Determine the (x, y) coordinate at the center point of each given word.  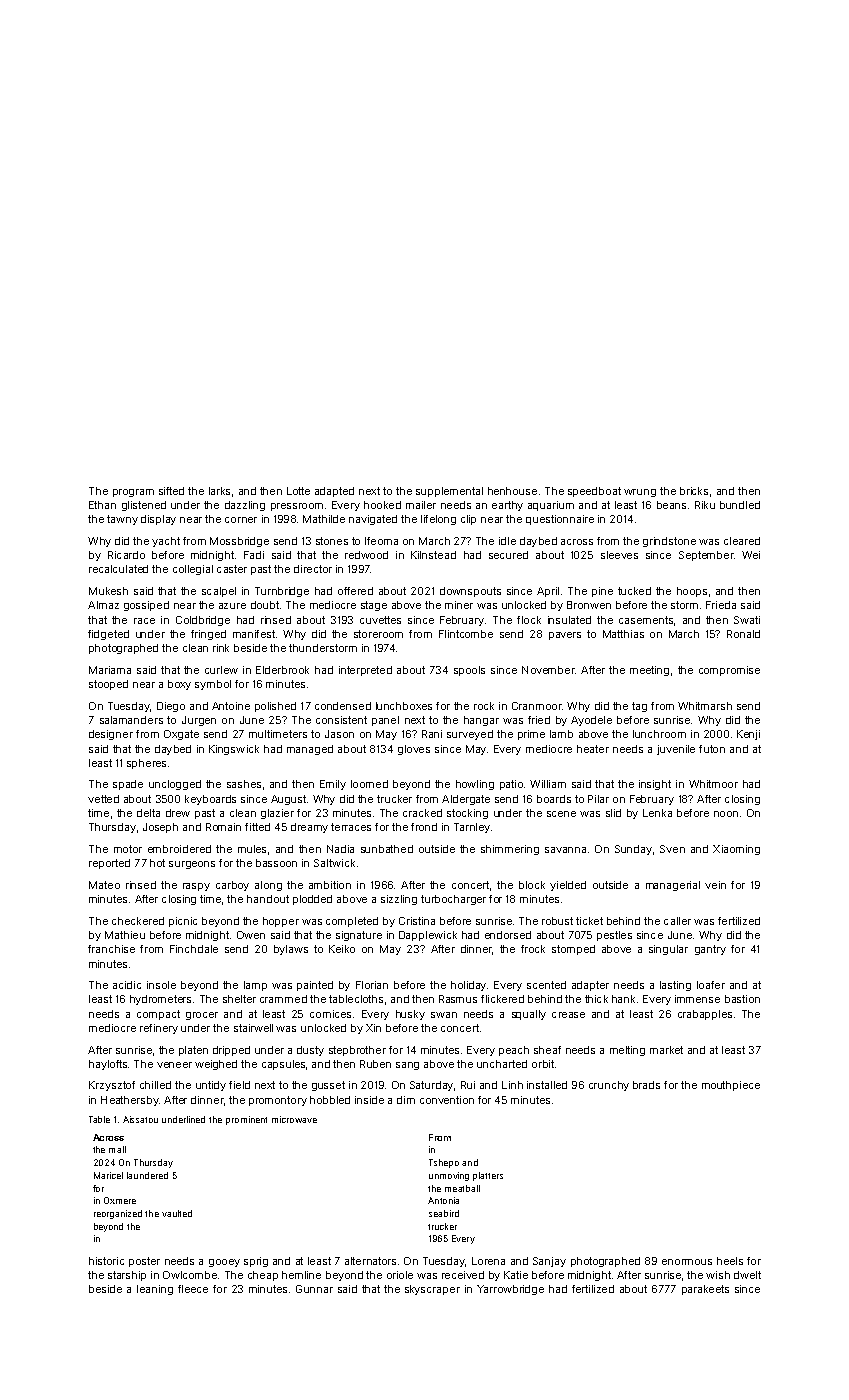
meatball (462, 1188)
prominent (246, 1120)
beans (671, 505)
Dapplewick (428, 936)
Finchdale (194, 949)
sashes (244, 784)
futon (712, 749)
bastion (742, 999)
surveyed (470, 735)
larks (219, 491)
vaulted (177, 1213)
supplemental (449, 492)
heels (730, 1261)
